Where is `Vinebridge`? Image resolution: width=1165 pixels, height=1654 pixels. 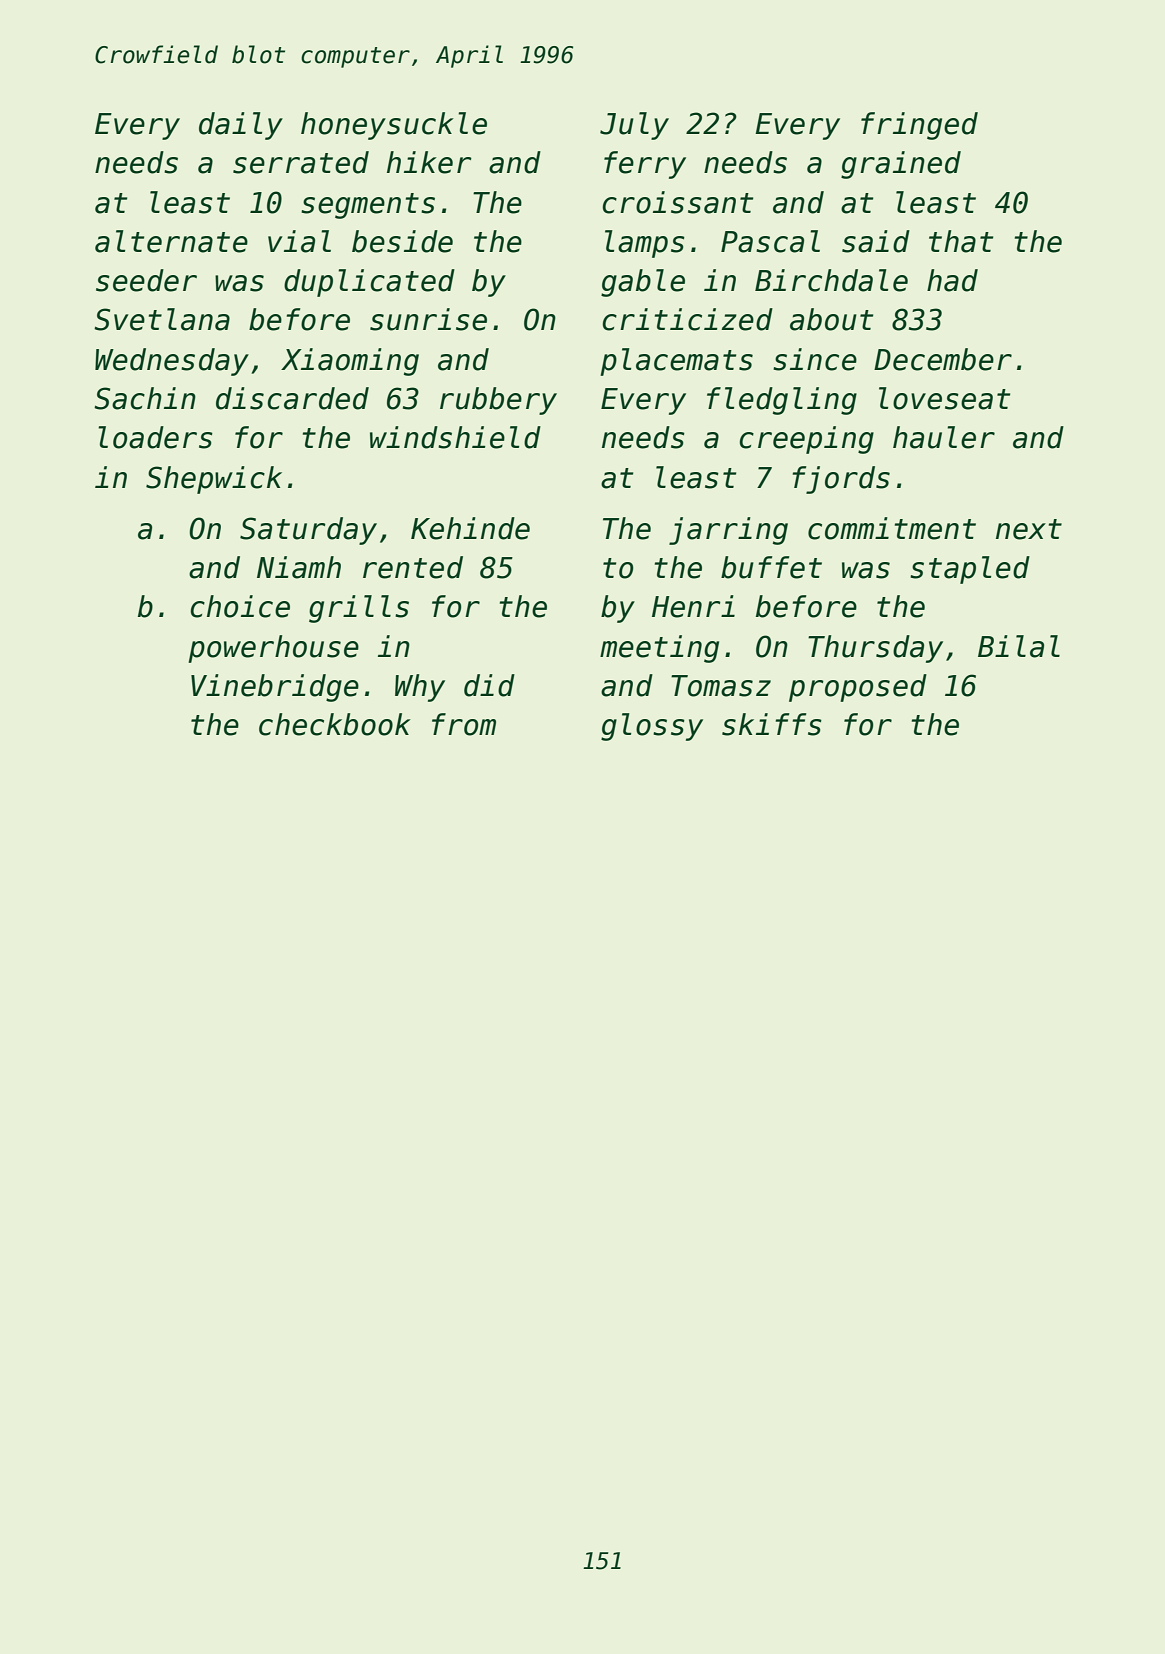
Vinebridge is located at coordinates (275, 688).
